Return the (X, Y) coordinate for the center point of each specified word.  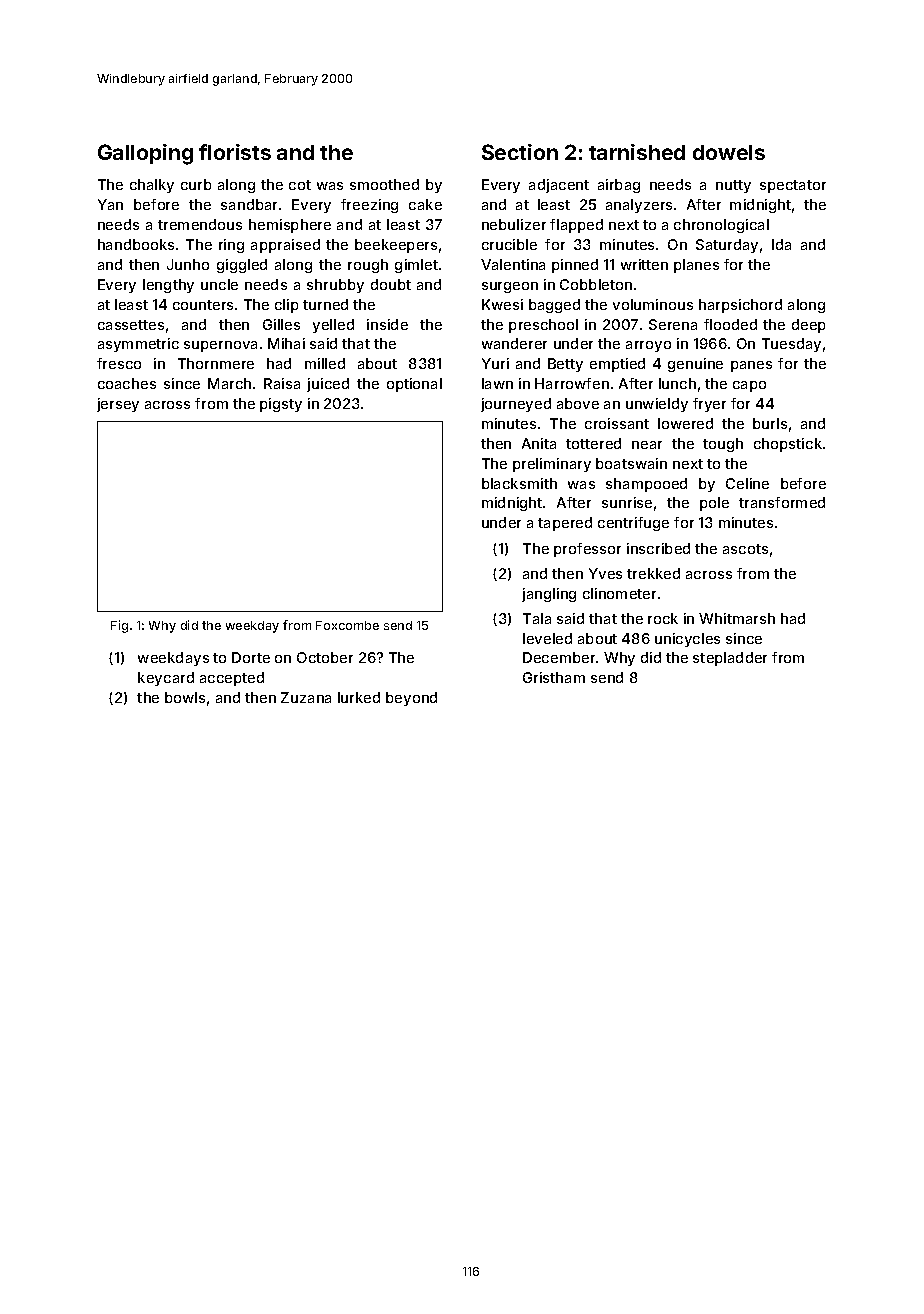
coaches (127, 383)
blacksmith (519, 483)
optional (414, 385)
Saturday (727, 246)
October (325, 657)
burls (770, 423)
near (647, 445)
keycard (166, 679)
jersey (118, 405)
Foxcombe (347, 625)
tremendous (200, 224)
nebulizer (514, 224)
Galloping (145, 154)
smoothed (384, 184)
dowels (729, 152)
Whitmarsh (737, 618)
